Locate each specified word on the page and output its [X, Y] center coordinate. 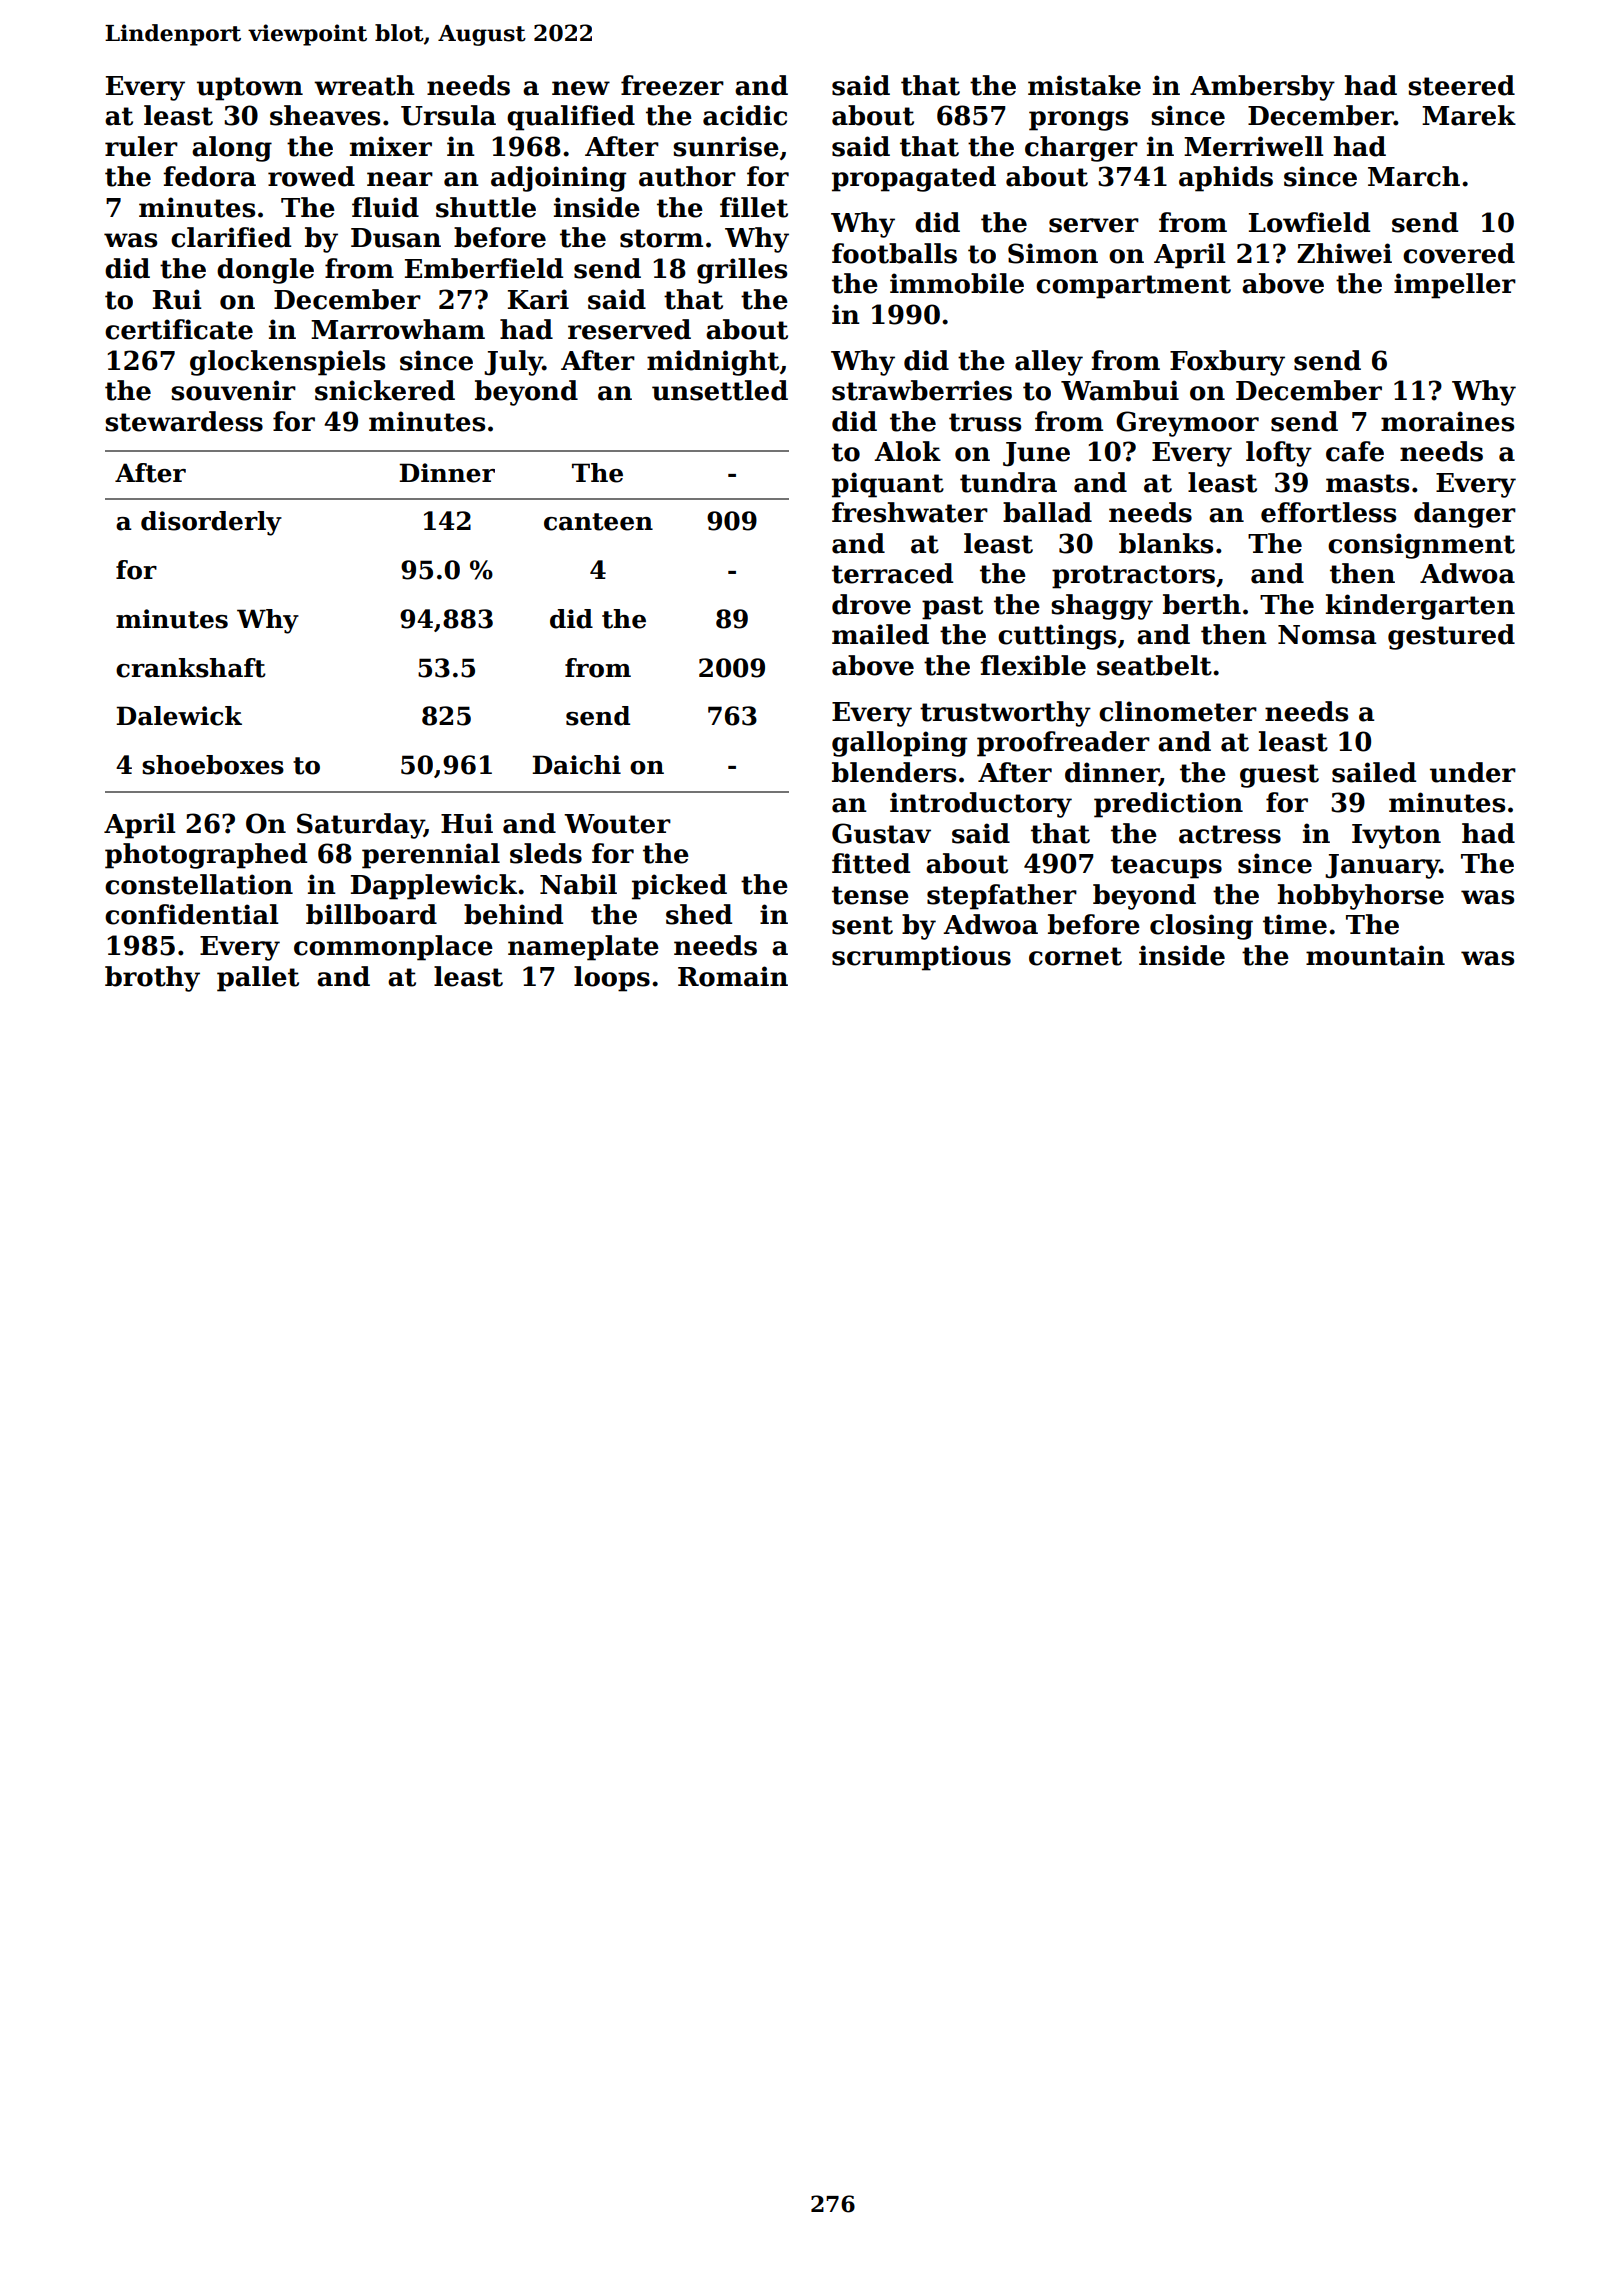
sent [862, 925]
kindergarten [1420, 607]
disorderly [211, 523]
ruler [141, 146]
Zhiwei [1344, 253]
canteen [598, 522]
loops [612, 979]
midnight [713, 363]
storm [661, 238]
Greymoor [1187, 424]
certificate [179, 329]
